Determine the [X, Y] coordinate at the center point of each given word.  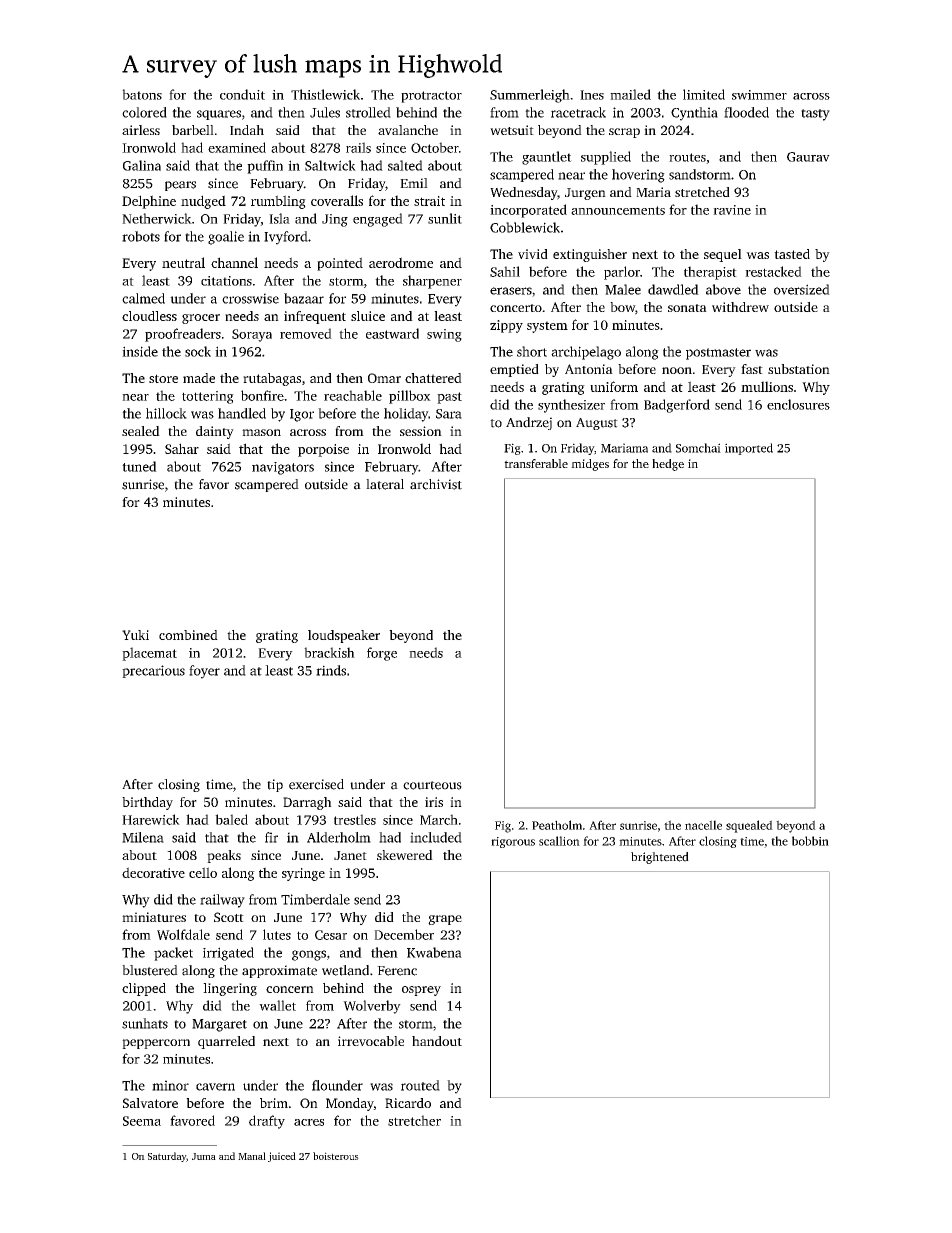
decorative [153, 872]
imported [749, 449]
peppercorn [156, 1044]
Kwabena [434, 952]
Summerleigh [530, 96]
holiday [406, 415]
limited [704, 94]
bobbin [810, 841]
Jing [335, 220]
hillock [166, 413]
